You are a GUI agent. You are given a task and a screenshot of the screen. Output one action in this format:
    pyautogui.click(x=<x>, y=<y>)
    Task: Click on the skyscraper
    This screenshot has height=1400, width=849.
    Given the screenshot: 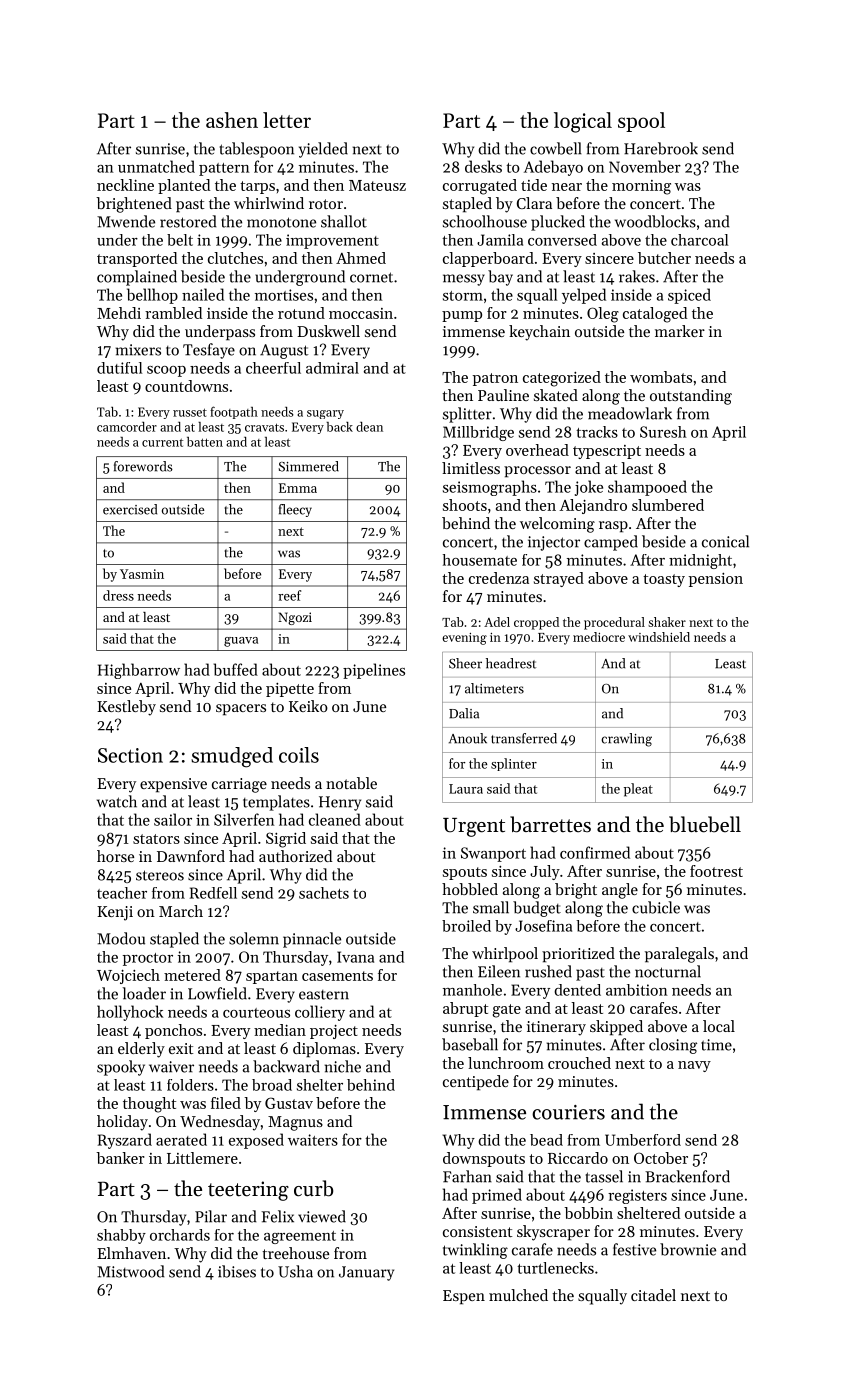 What is the action you would take?
    pyautogui.click(x=553, y=1233)
